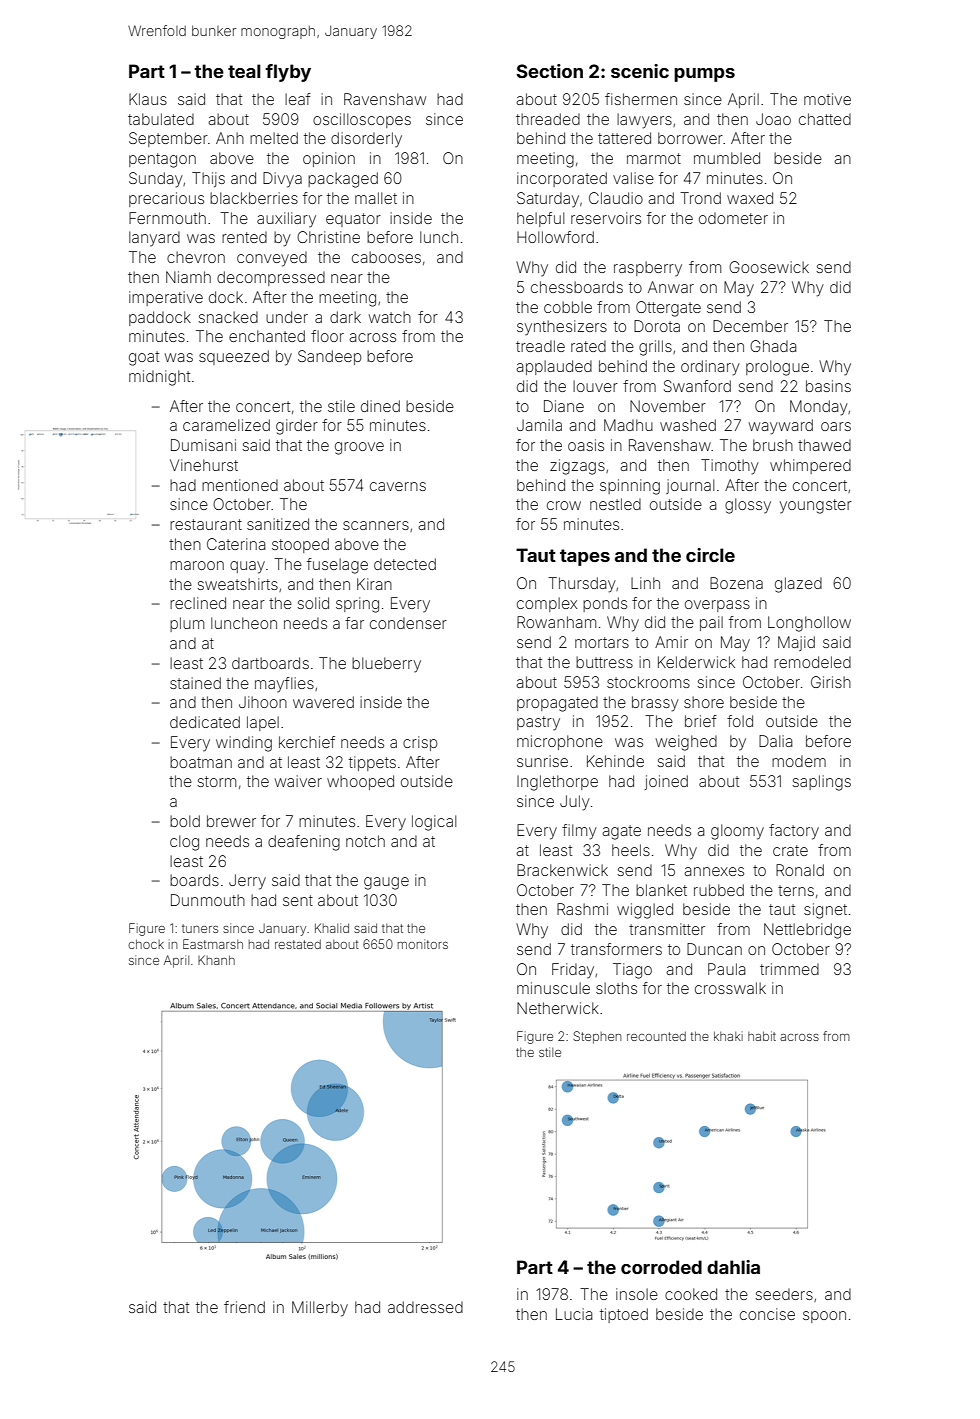 This page has width=980, height=1419. Describe the element at coordinates (704, 75) in the page. I see `pumps` at that location.
